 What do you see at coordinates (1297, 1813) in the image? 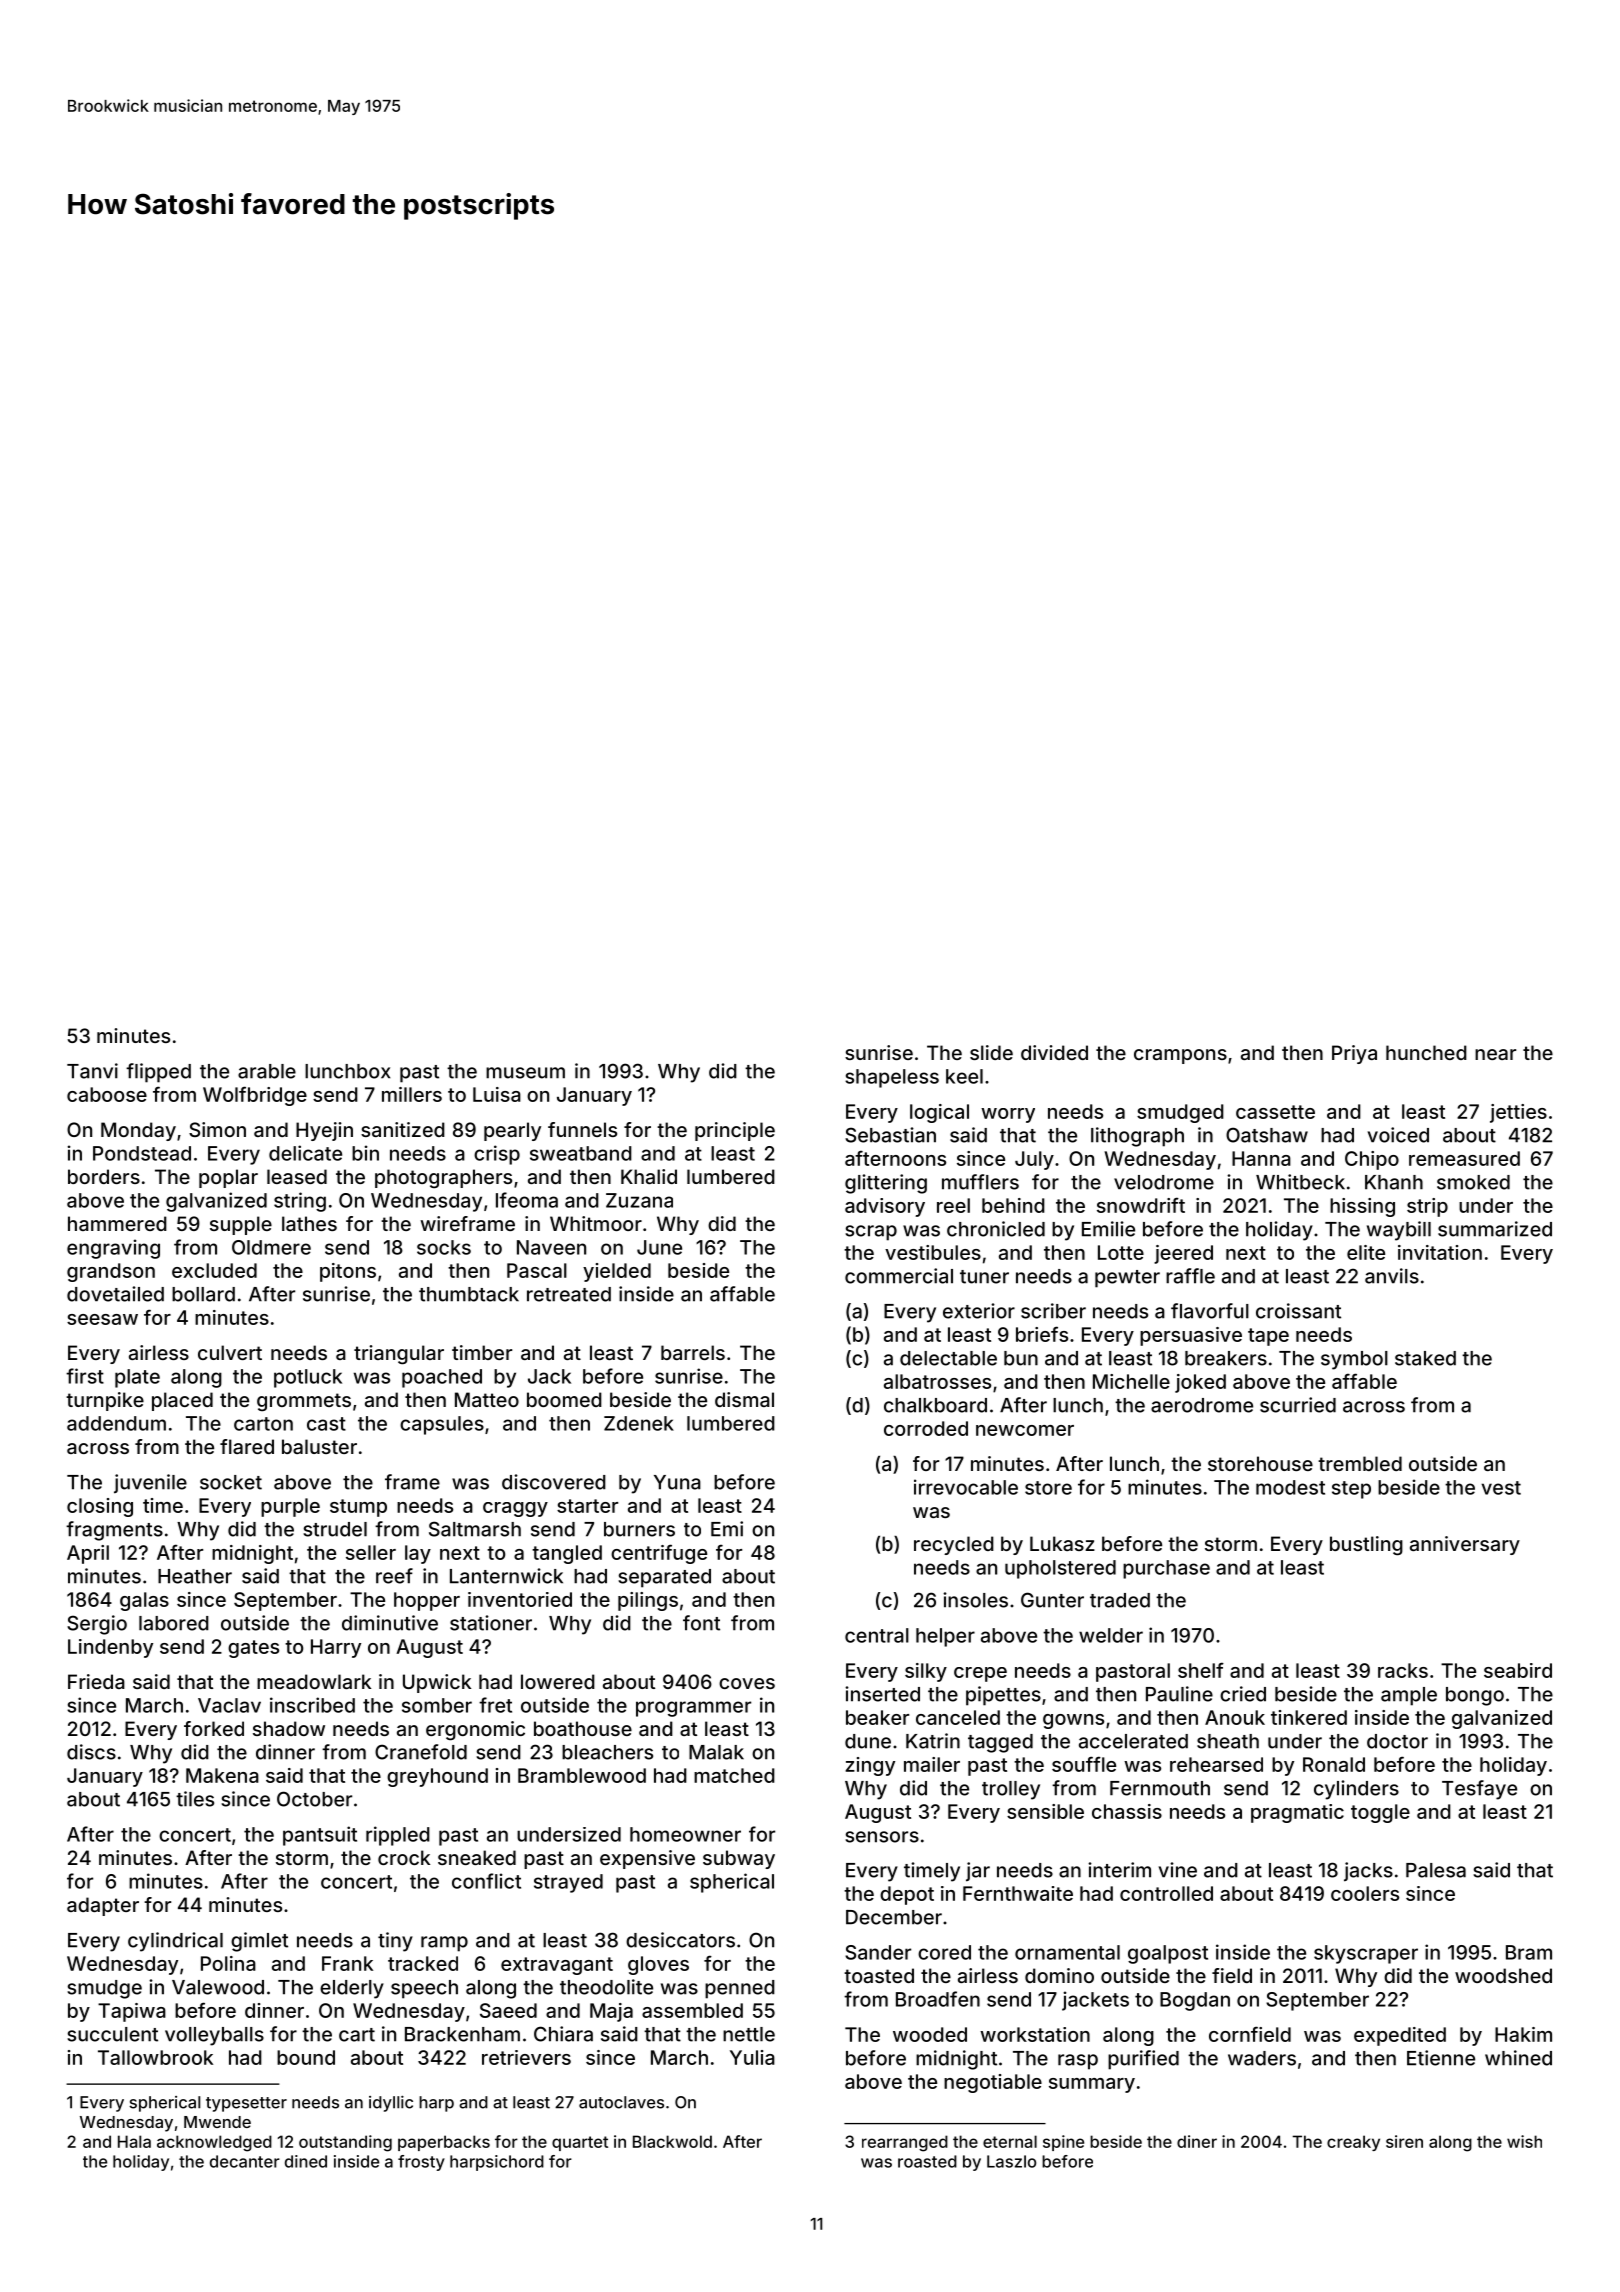
I see `pragmatic` at bounding box center [1297, 1813].
